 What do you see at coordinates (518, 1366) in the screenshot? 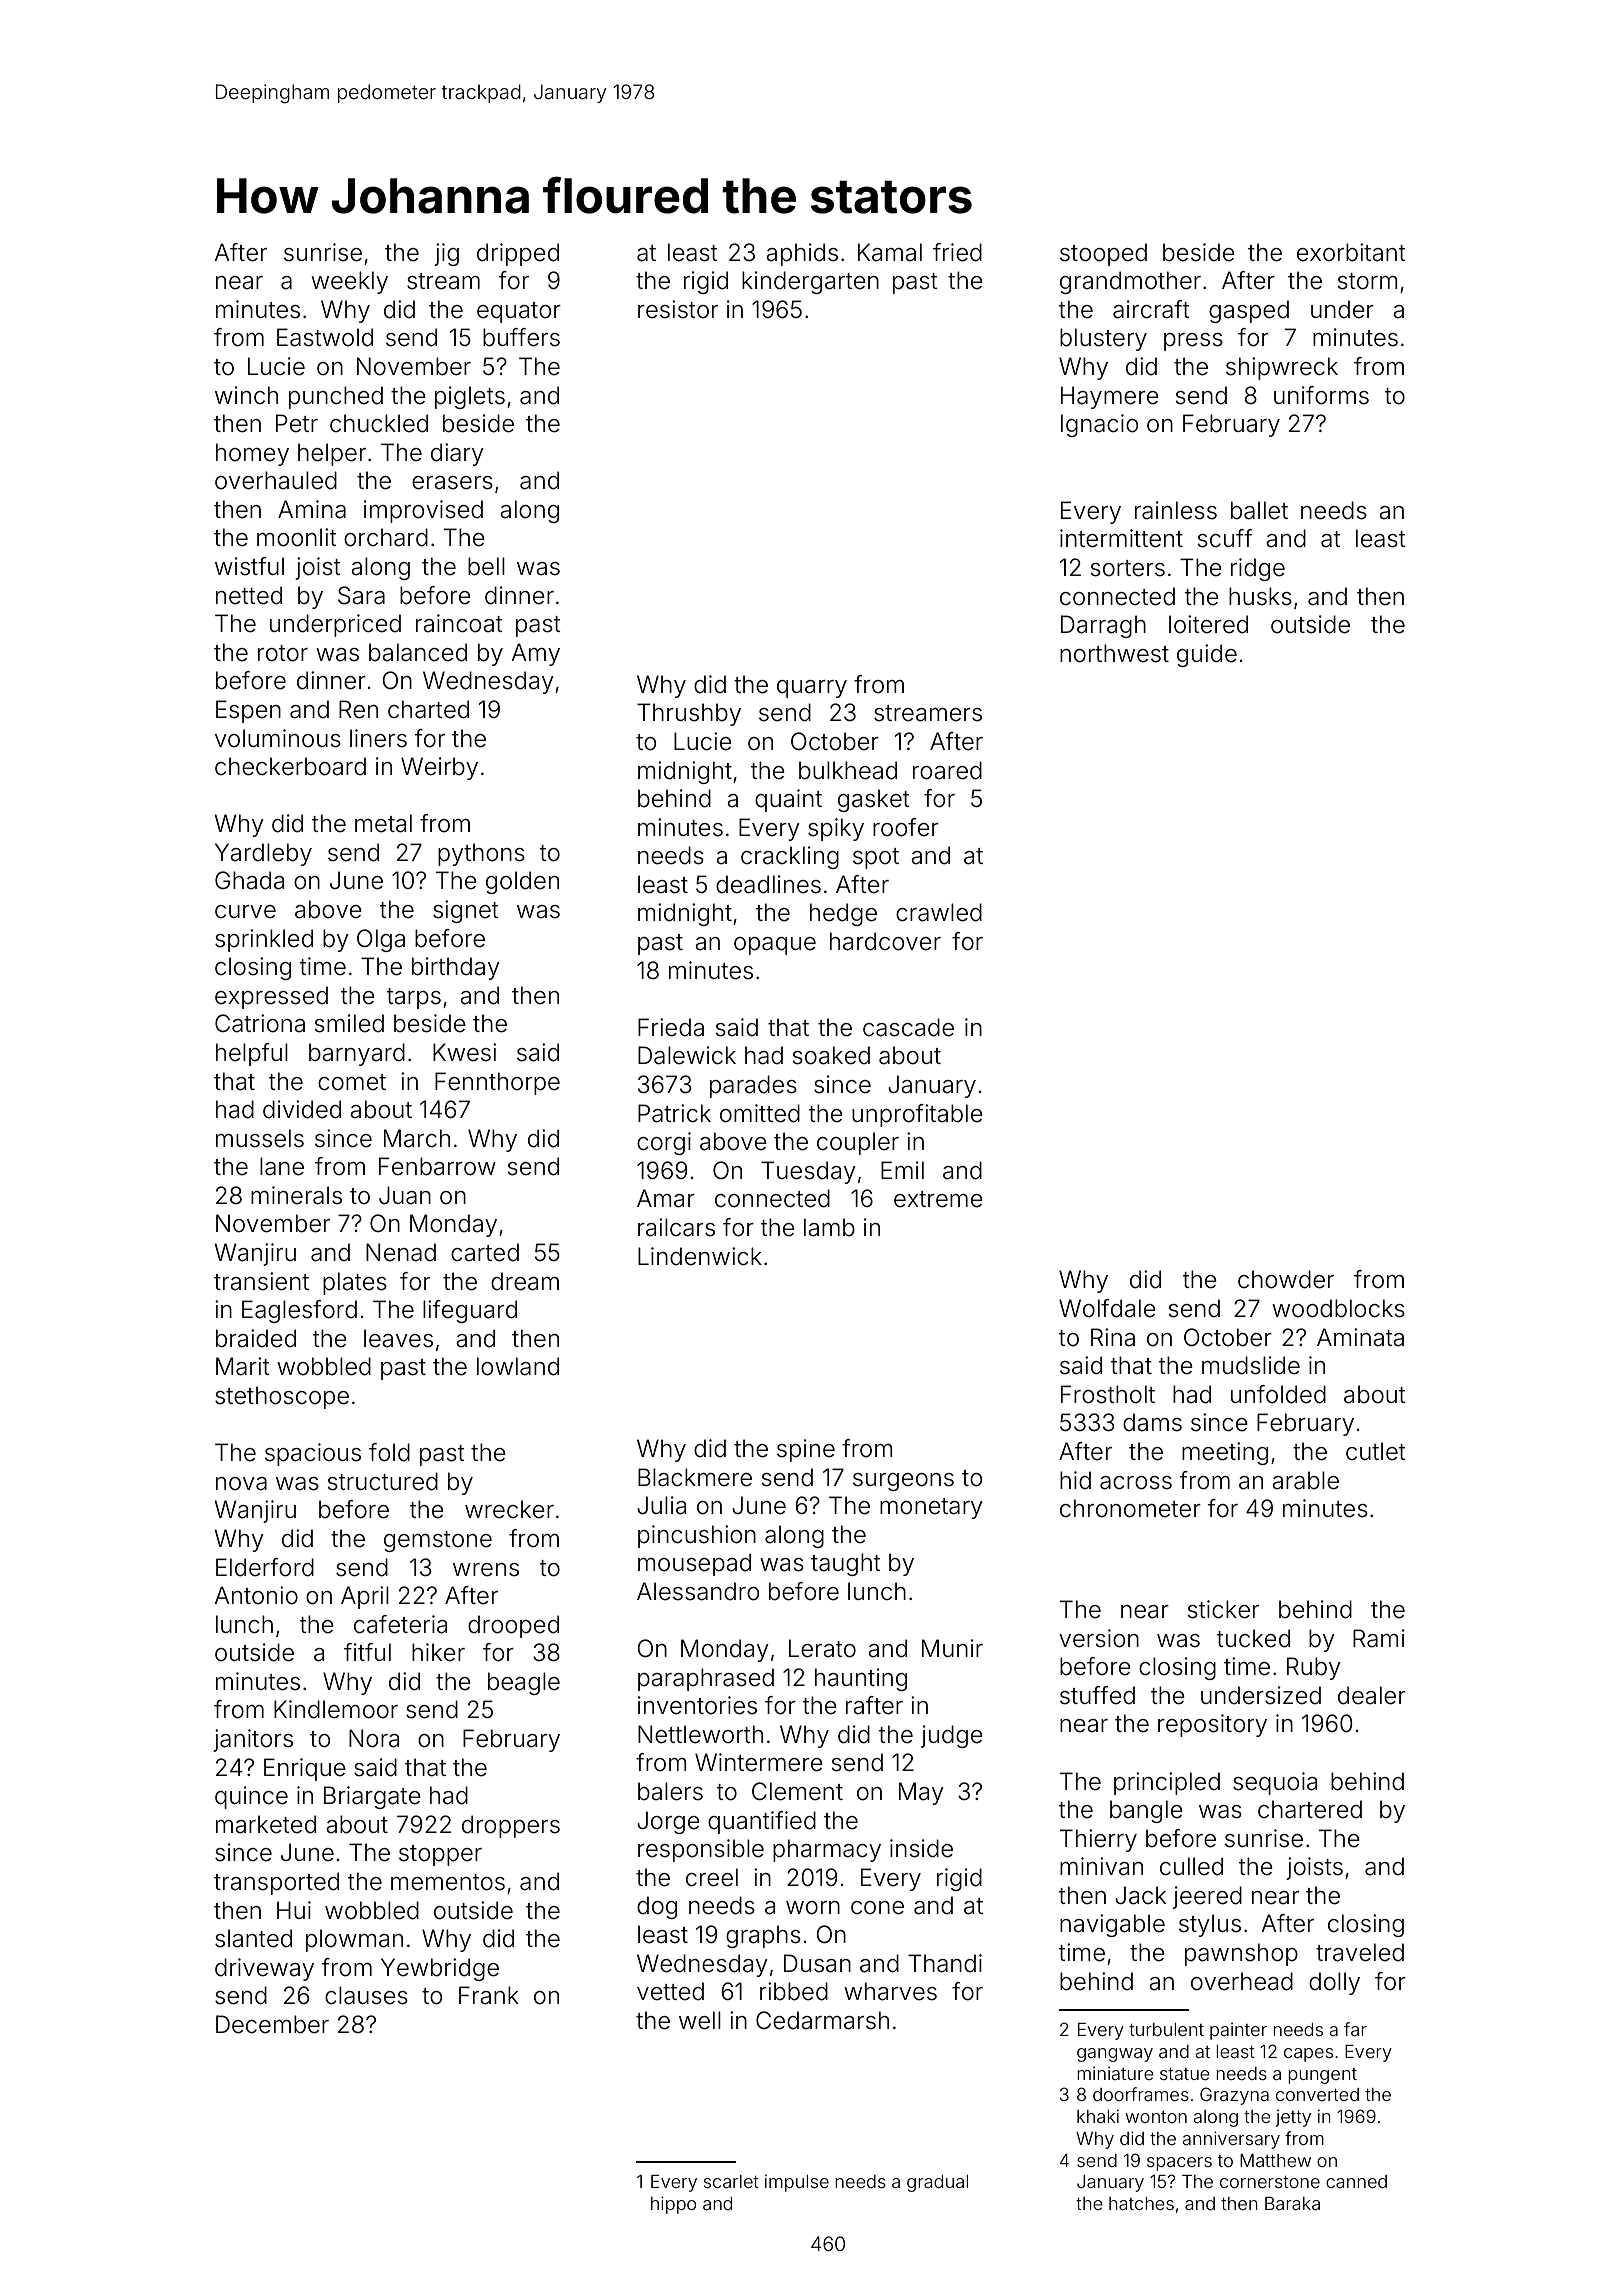
I see `lowland` at bounding box center [518, 1366].
